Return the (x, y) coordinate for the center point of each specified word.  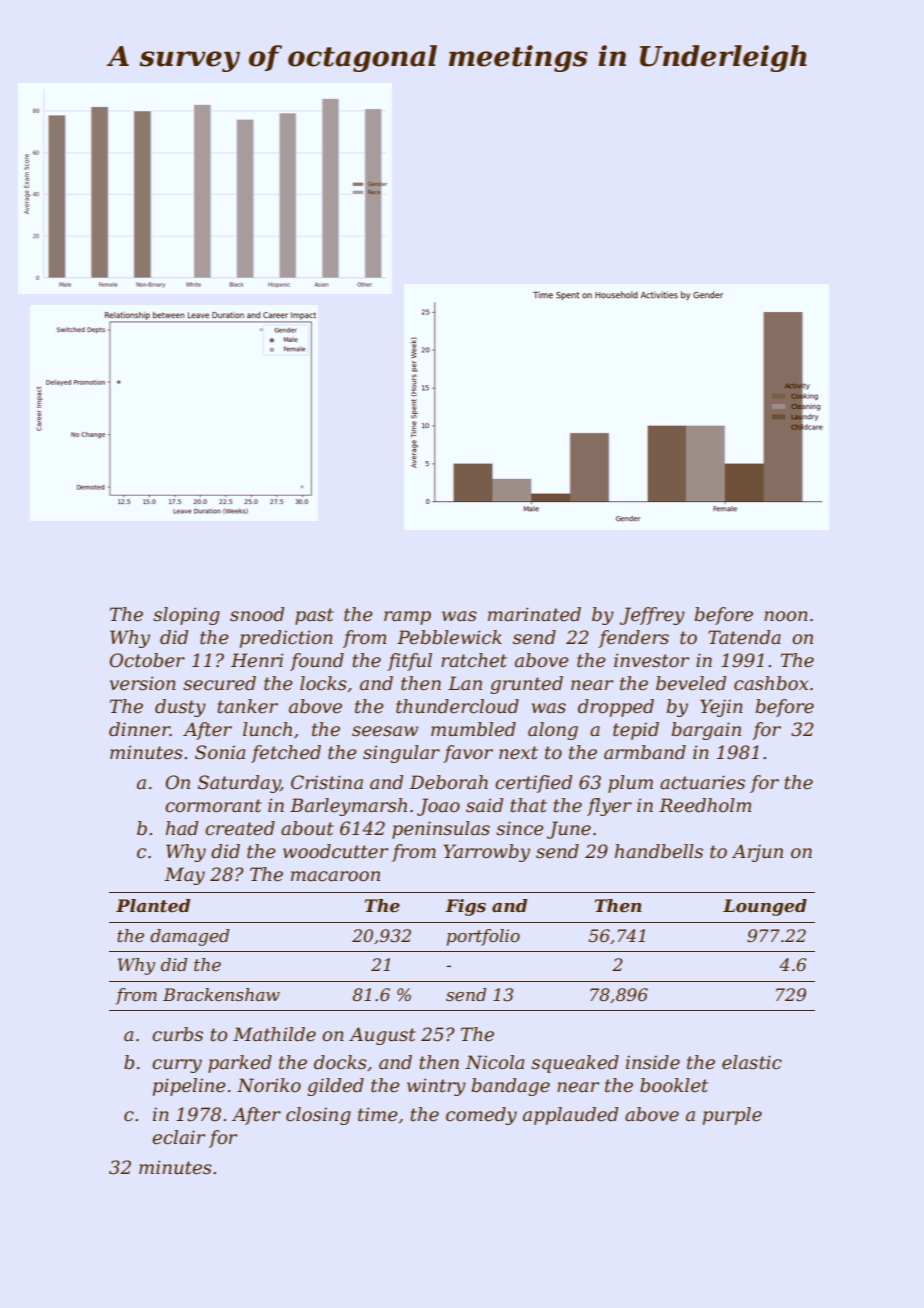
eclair (178, 1137)
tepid (636, 731)
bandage (511, 1087)
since (520, 828)
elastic (752, 1062)
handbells (659, 851)
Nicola (494, 1062)
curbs (177, 1034)
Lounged (765, 907)
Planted (153, 906)
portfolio (483, 937)
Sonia (220, 752)
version (143, 683)
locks (323, 683)
